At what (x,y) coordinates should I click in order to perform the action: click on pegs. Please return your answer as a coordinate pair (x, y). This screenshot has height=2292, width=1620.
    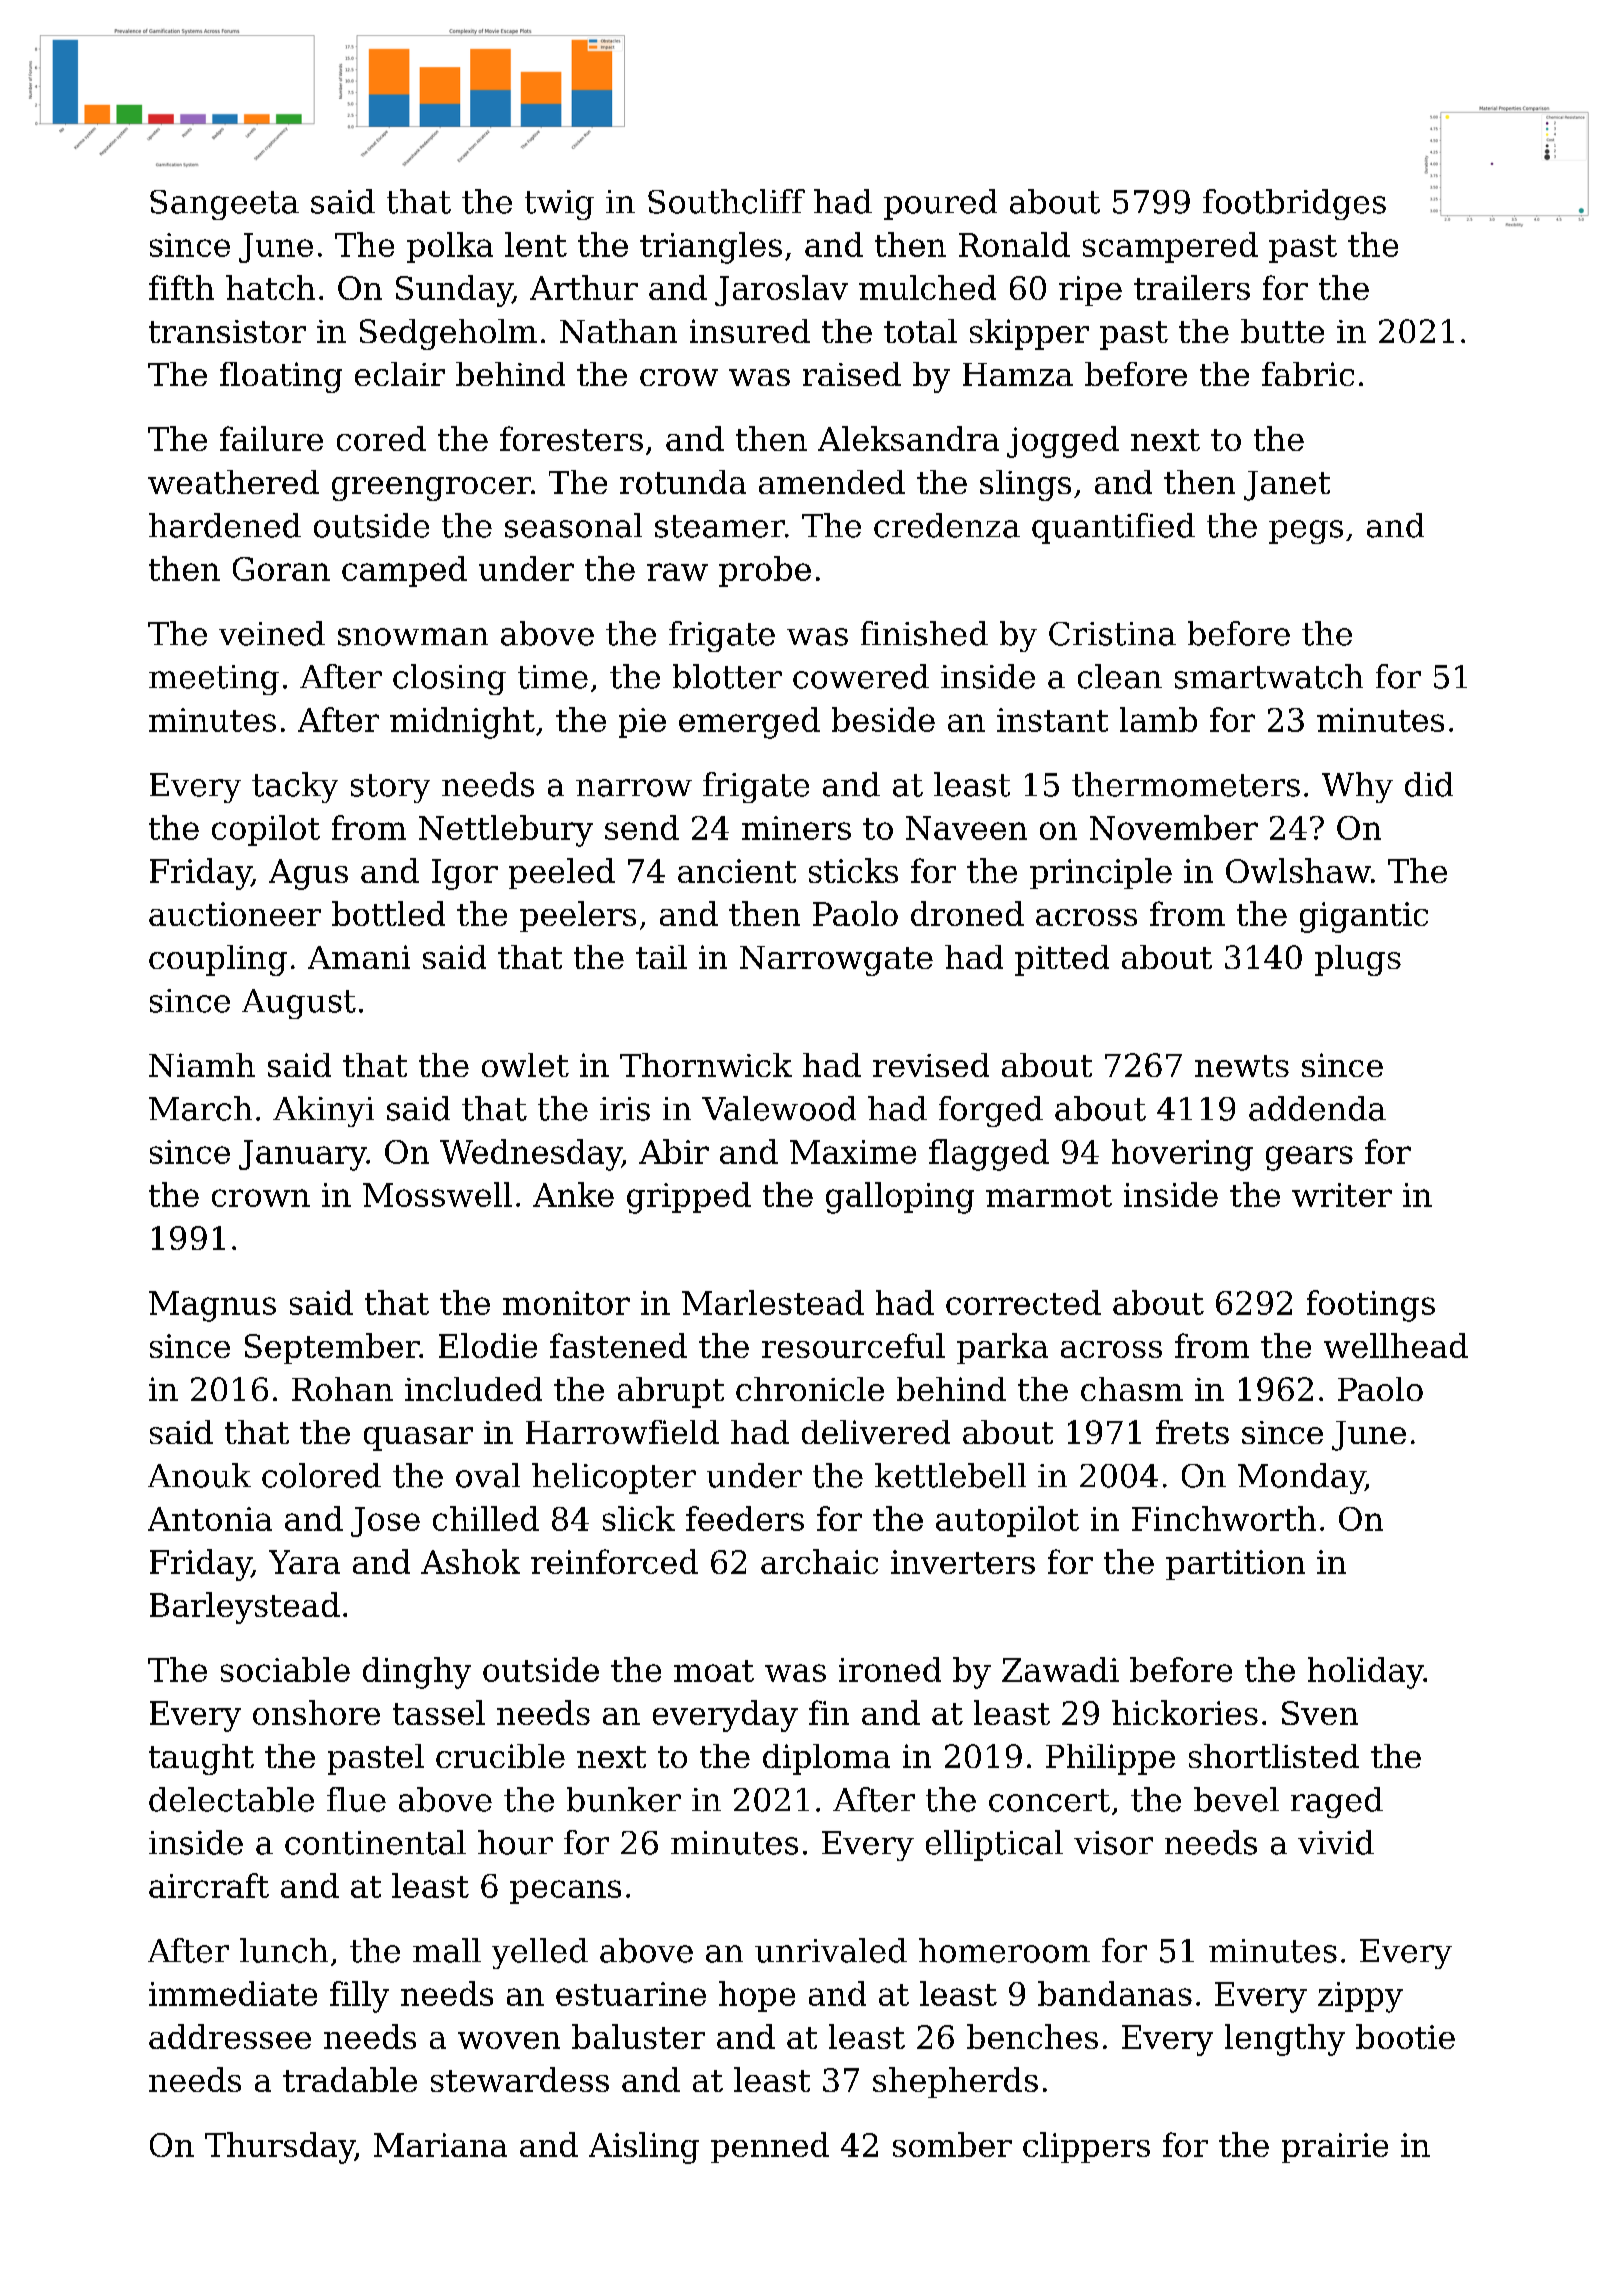
    Looking at the image, I should click on (1306, 532).
